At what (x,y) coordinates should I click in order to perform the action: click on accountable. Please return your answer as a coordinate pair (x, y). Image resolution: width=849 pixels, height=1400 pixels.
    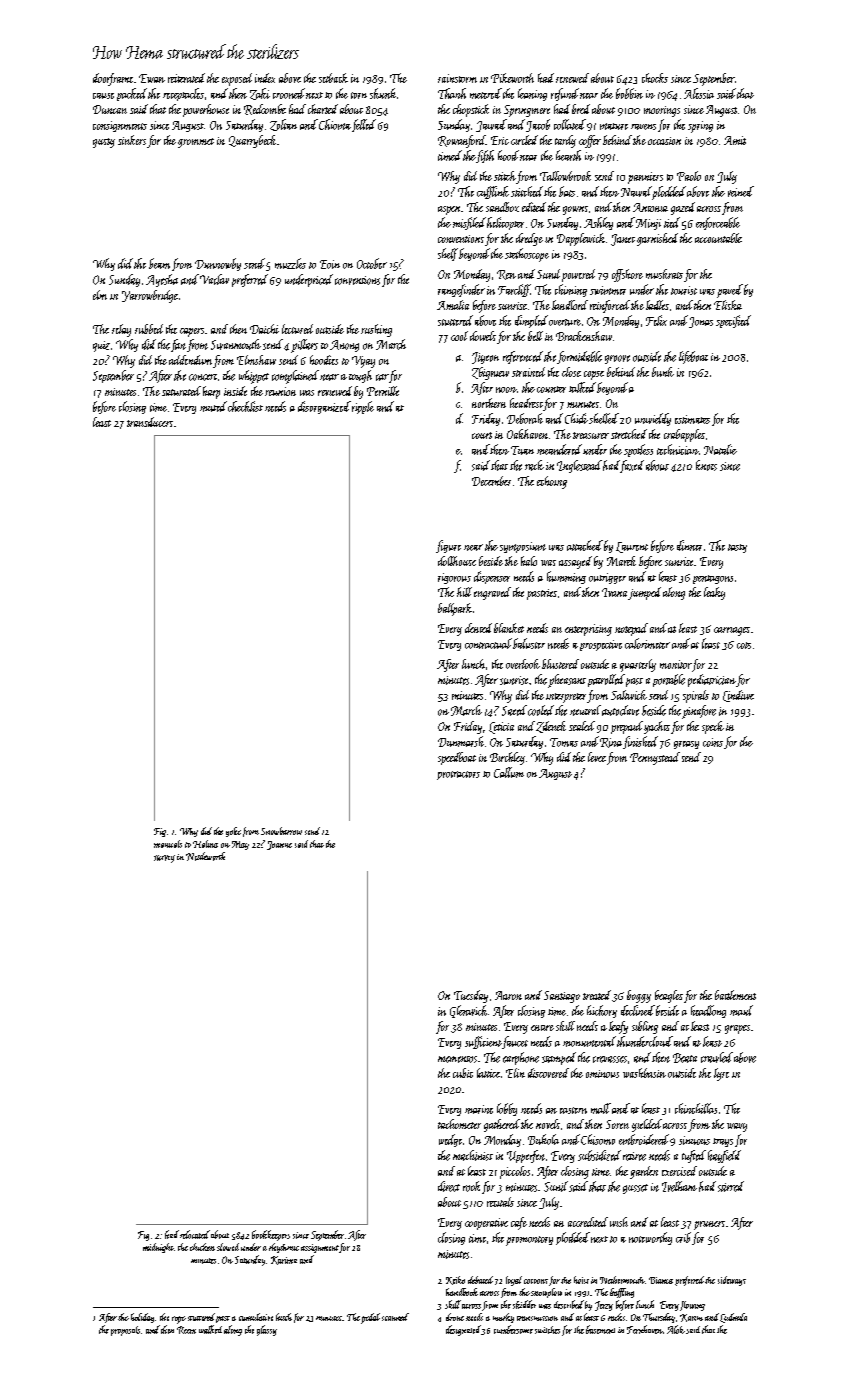
    Looking at the image, I should click on (718, 238).
